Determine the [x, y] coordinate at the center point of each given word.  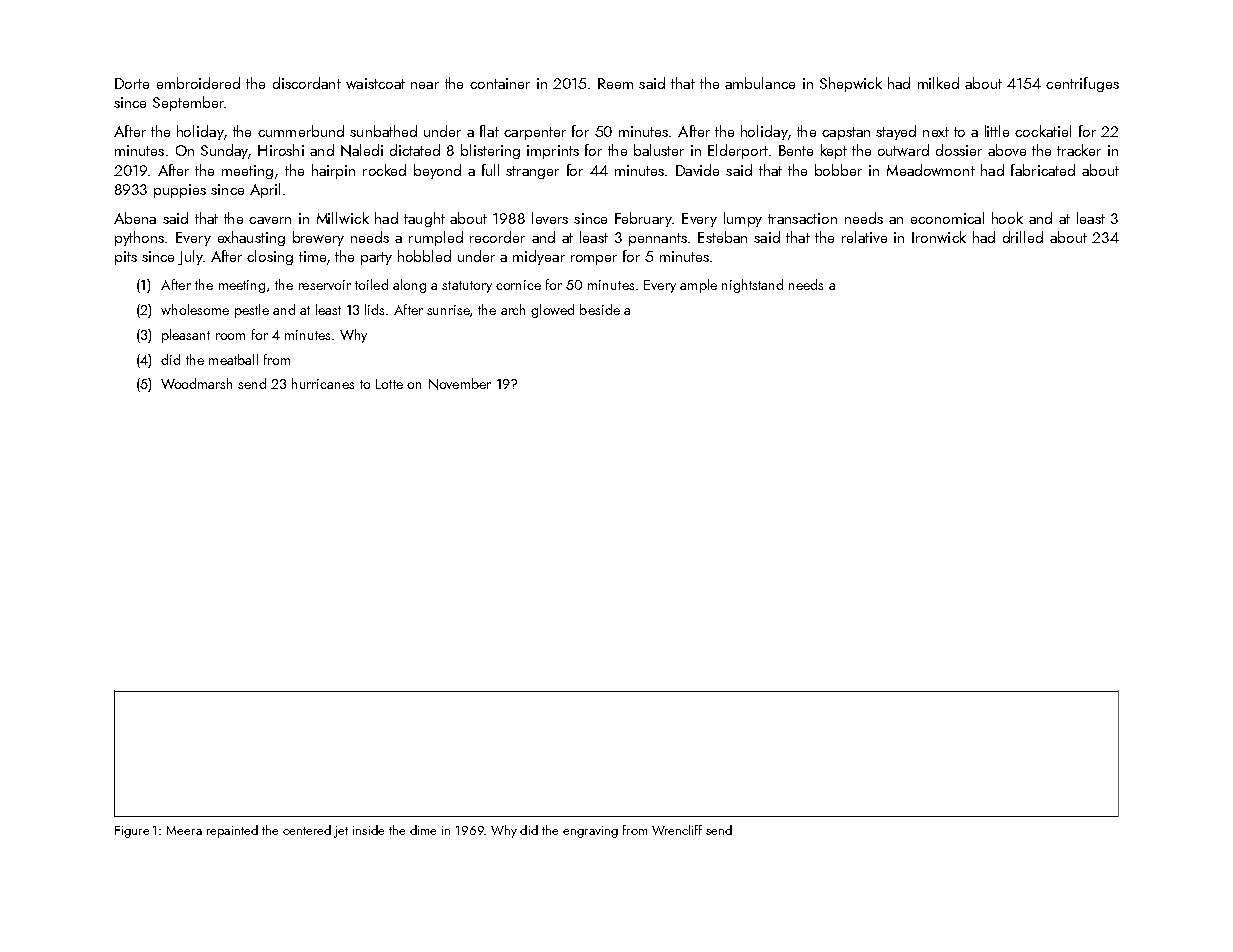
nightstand [752, 286]
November [460, 384]
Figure [132, 832]
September [189, 103]
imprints [553, 152]
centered [307, 830]
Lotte [389, 384]
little [997, 131]
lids [374, 309]
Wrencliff [677, 830]
